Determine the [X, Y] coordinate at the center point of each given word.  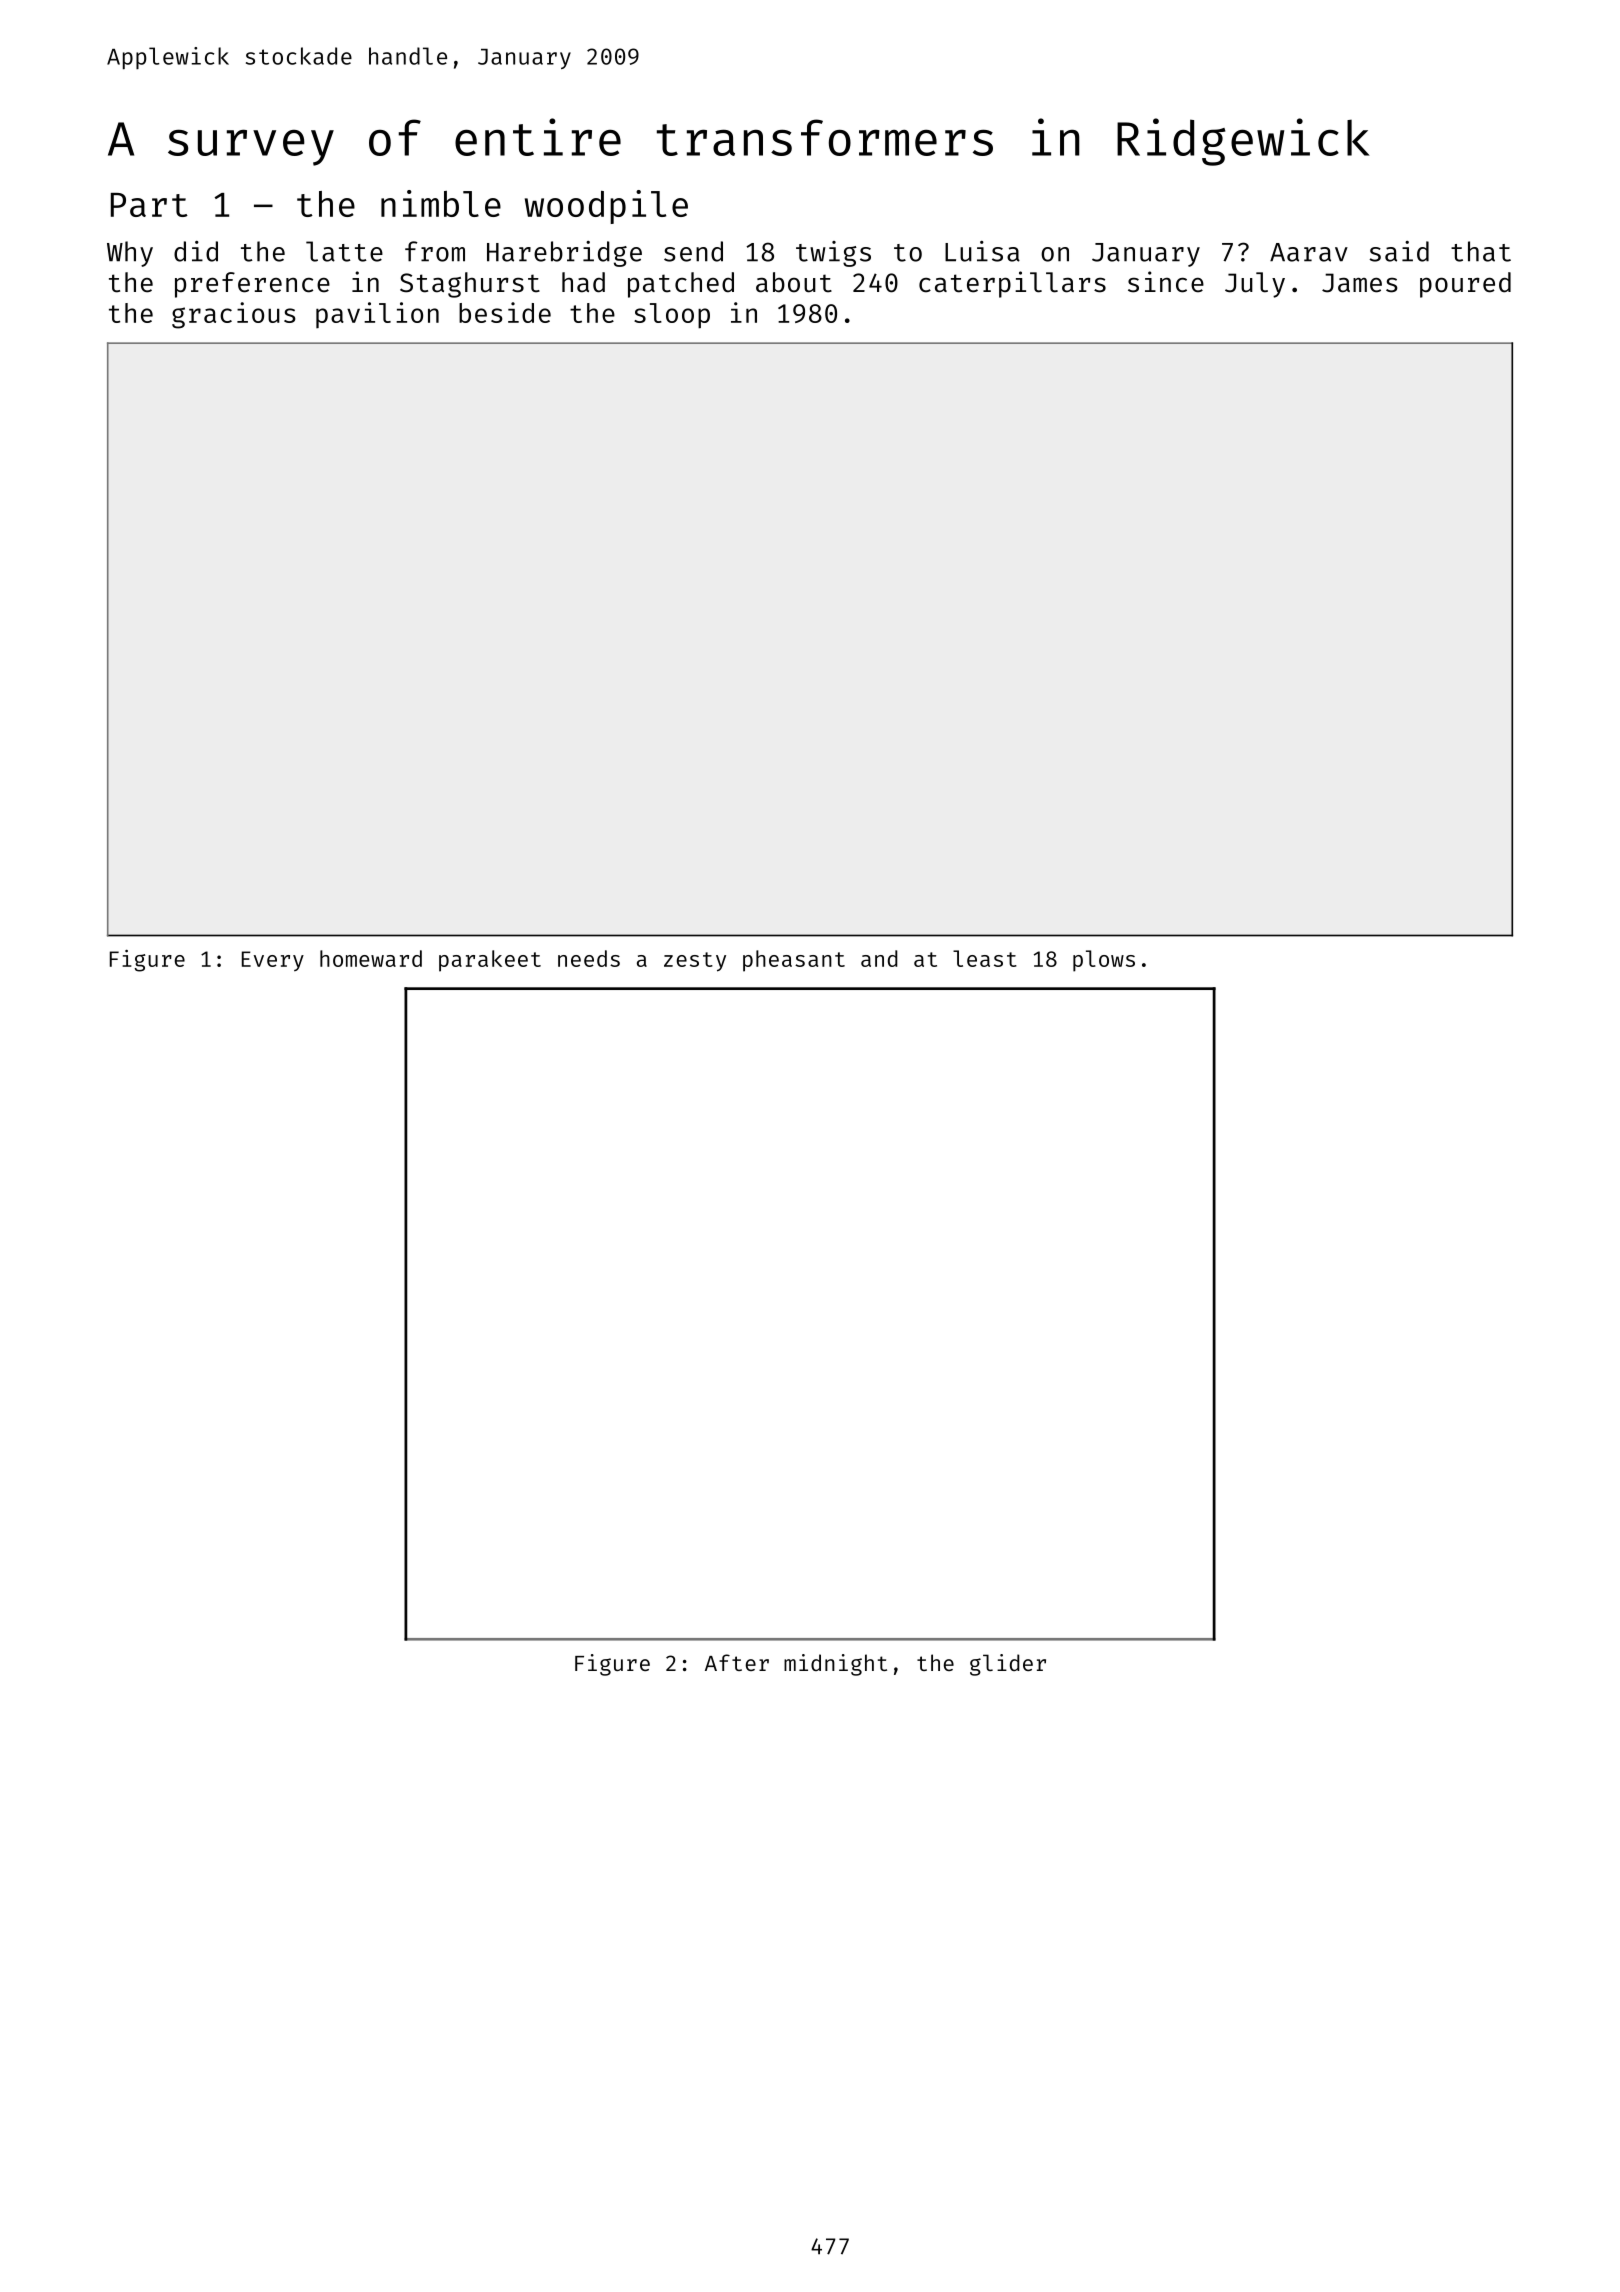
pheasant [794, 961]
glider [1008, 1665]
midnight [835, 1665]
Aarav [1309, 252]
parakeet [490, 961]
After [737, 1662]
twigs [833, 254]
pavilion [377, 315]
